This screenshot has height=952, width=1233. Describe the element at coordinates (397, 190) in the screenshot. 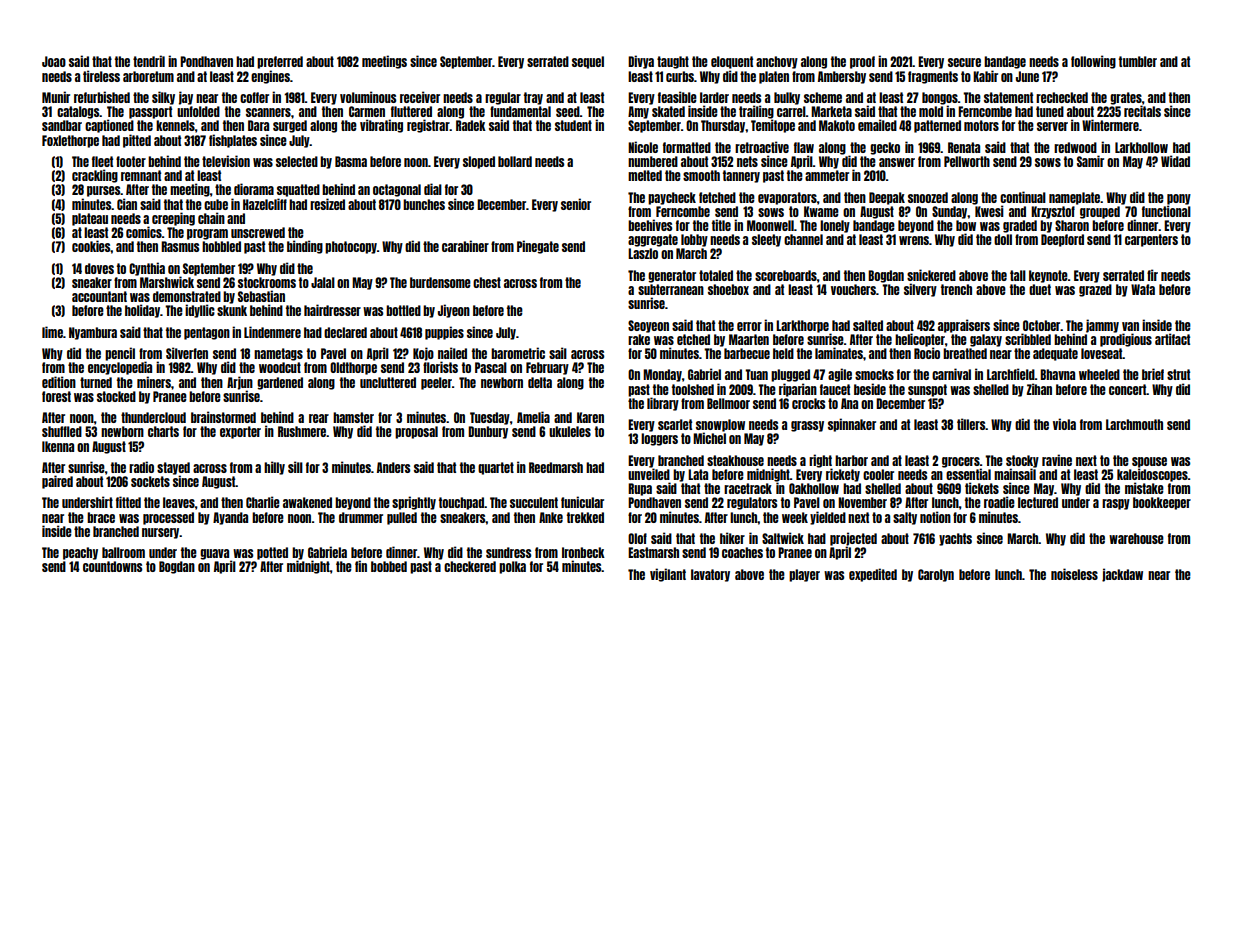

I see `octagonal` at that location.
